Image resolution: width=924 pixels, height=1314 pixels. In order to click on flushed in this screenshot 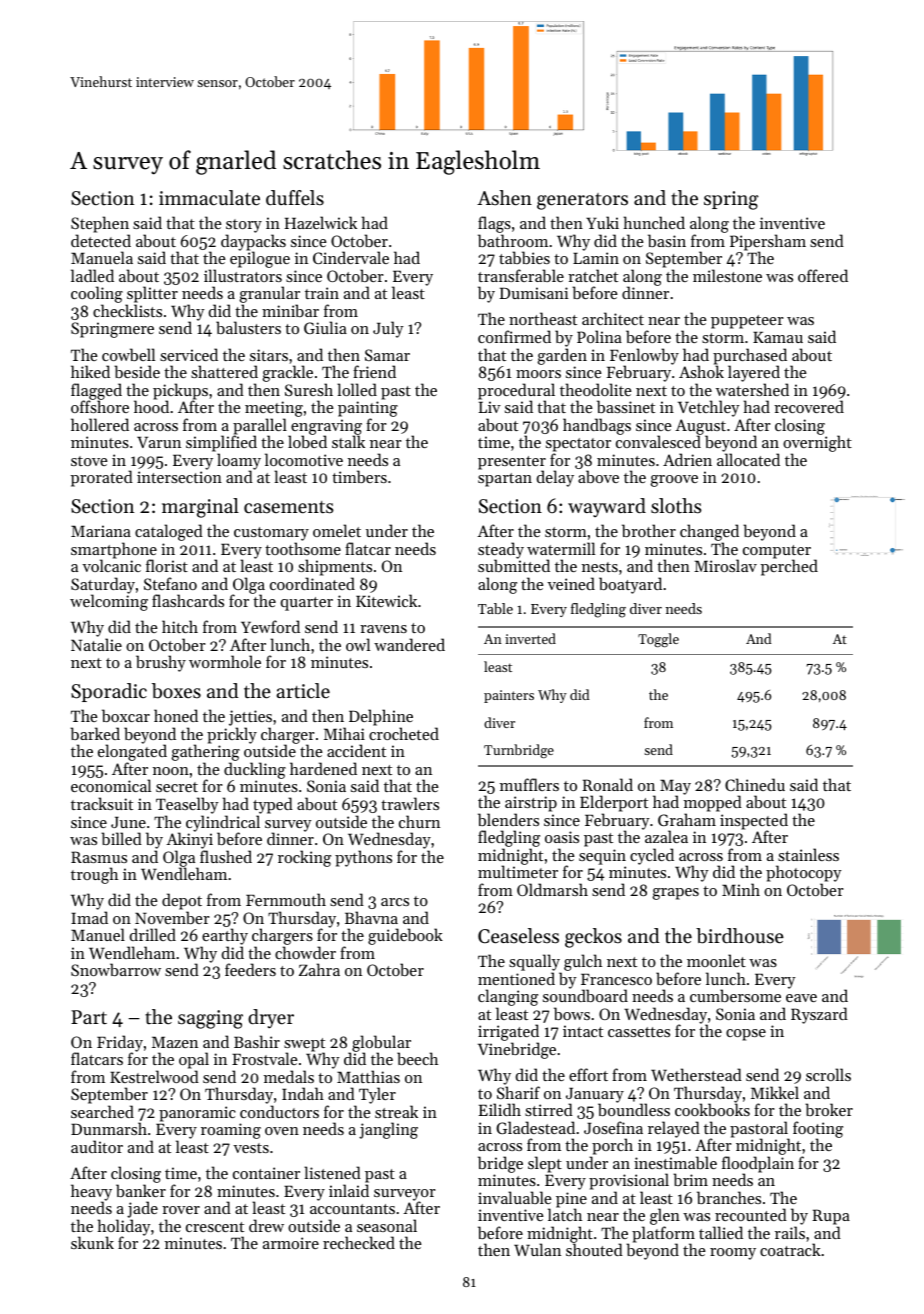, I will do `click(226, 856)`.
